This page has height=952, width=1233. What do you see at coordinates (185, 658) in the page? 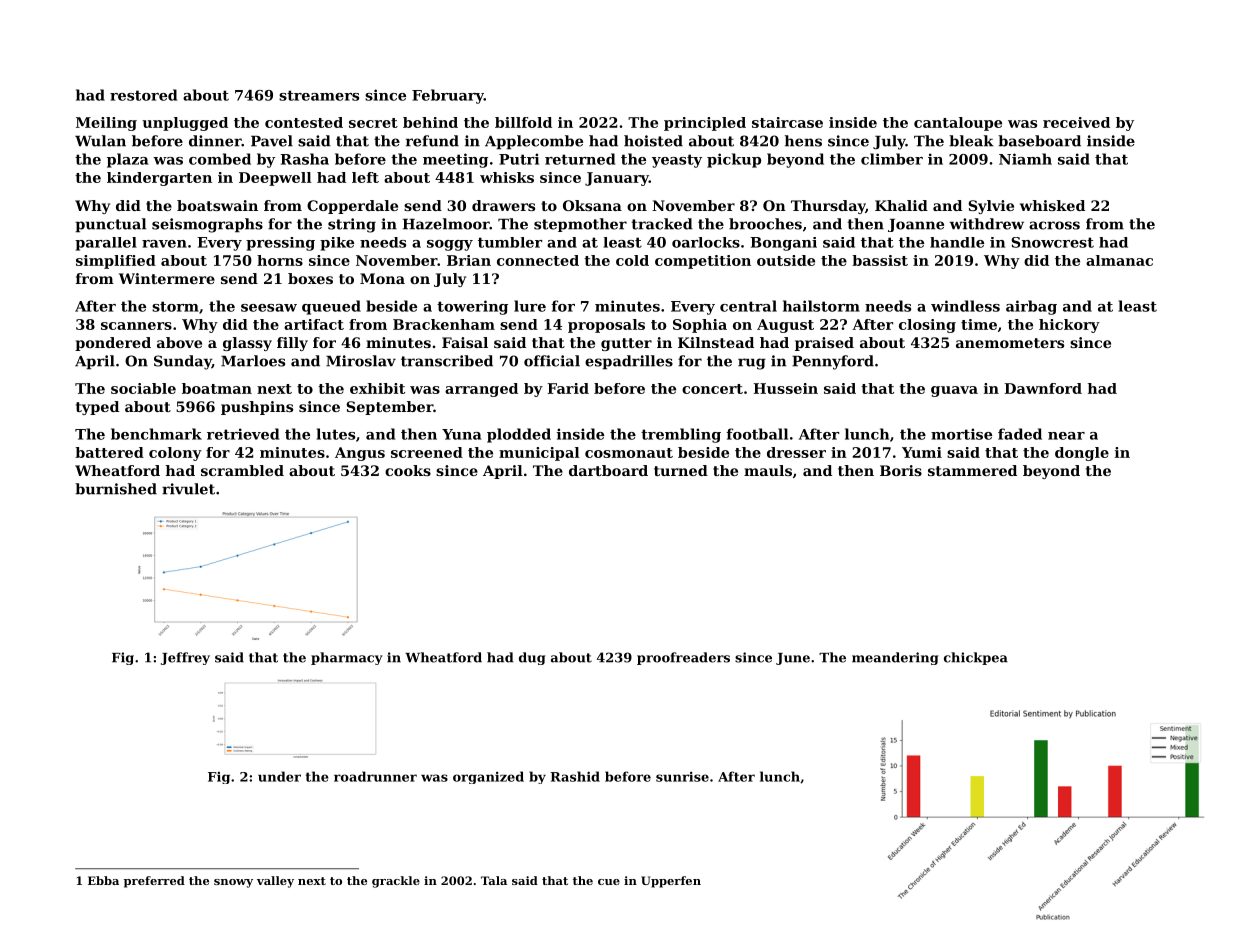
I see `Jeffrey` at bounding box center [185, 658].
